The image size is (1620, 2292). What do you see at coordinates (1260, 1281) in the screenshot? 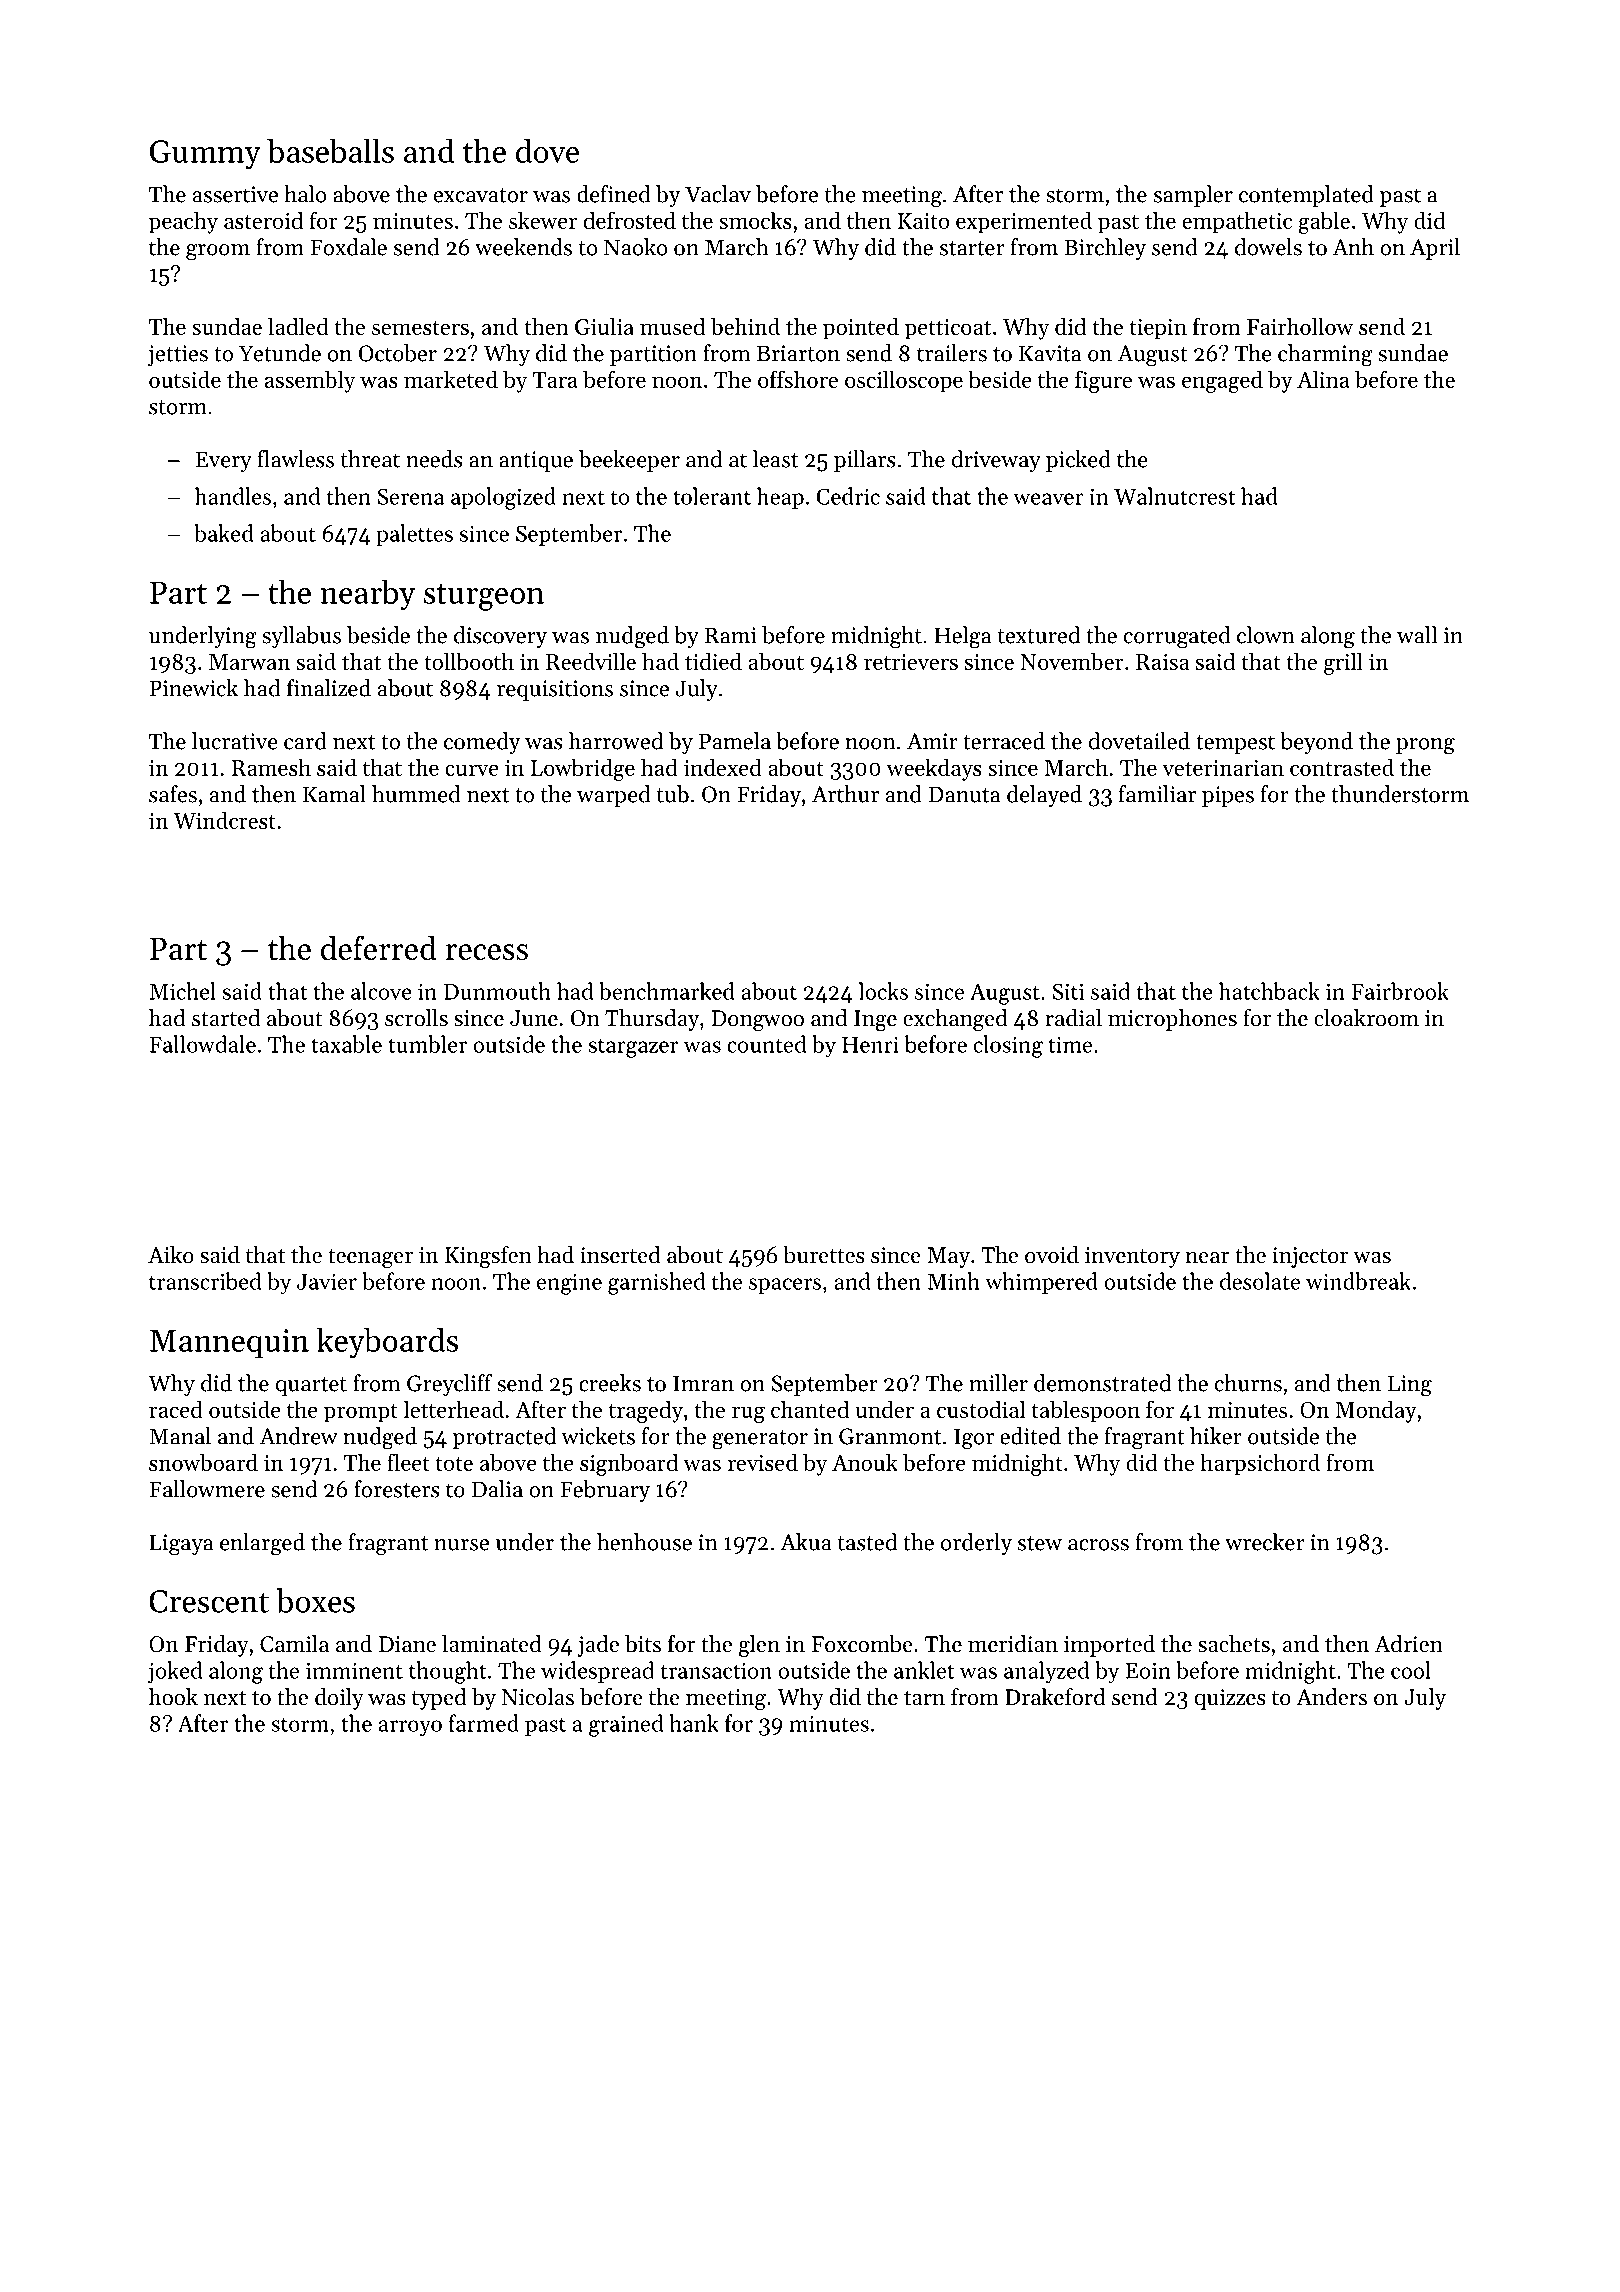
I see `desolate` at bounding box center [1260, 1281].
